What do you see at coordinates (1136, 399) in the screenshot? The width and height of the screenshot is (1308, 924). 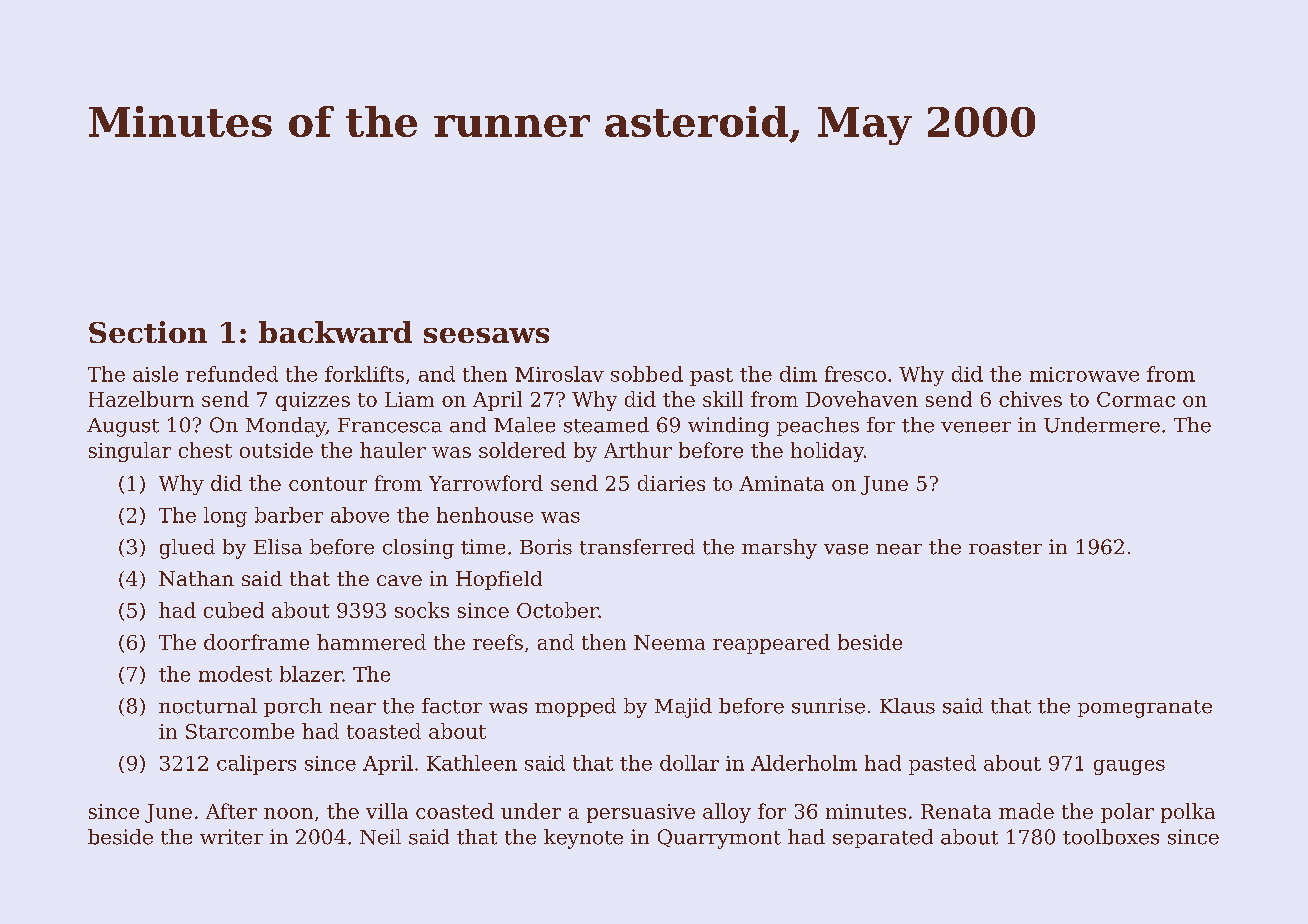 I see `Cormac` at bounding box center [1136, 399].
